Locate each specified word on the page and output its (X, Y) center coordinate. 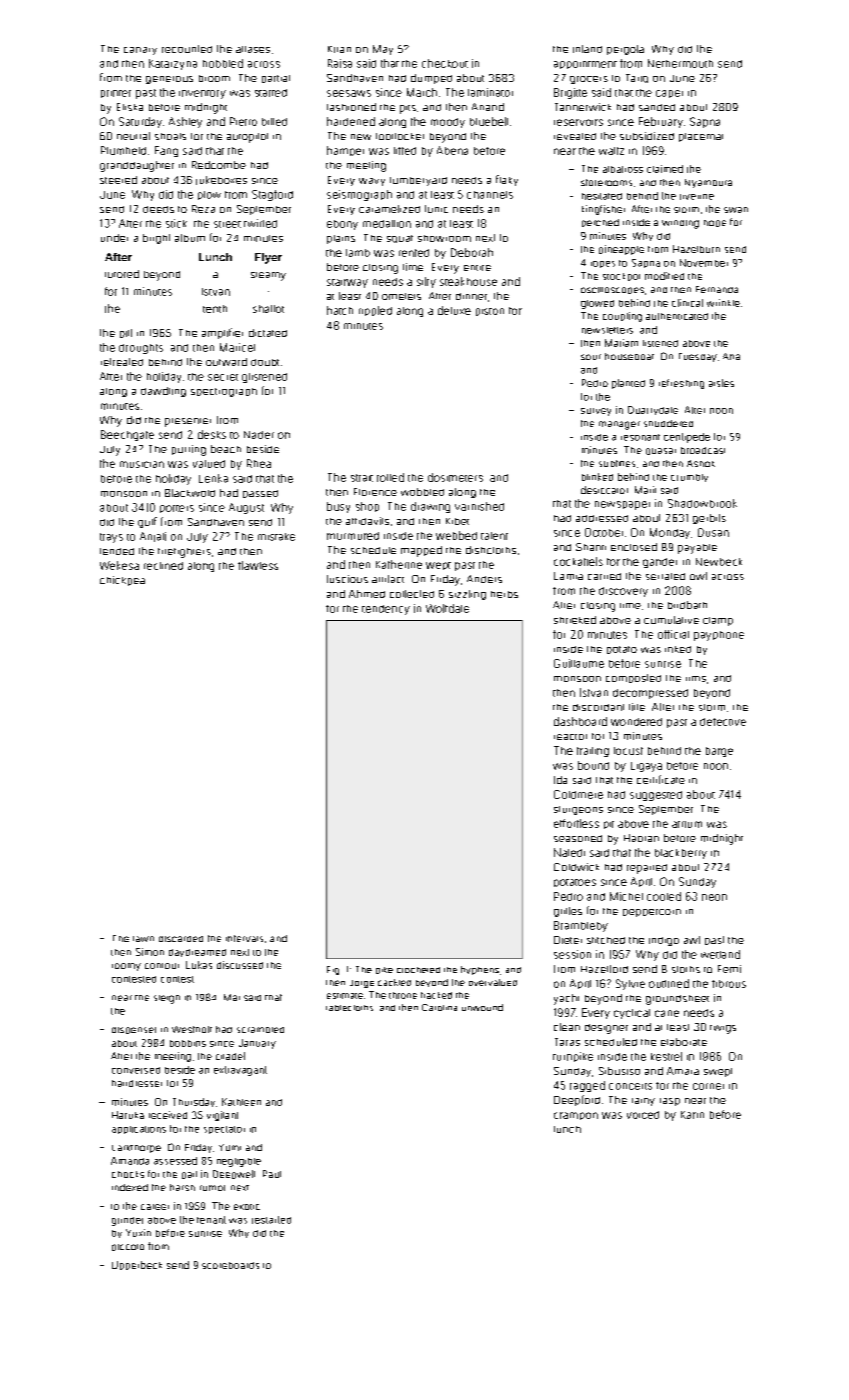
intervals (244, 938)
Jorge (362, 984)
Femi (729, 969)
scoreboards (230, 1265)
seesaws (349, 93)
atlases (253, 49)
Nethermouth (680, 63)
